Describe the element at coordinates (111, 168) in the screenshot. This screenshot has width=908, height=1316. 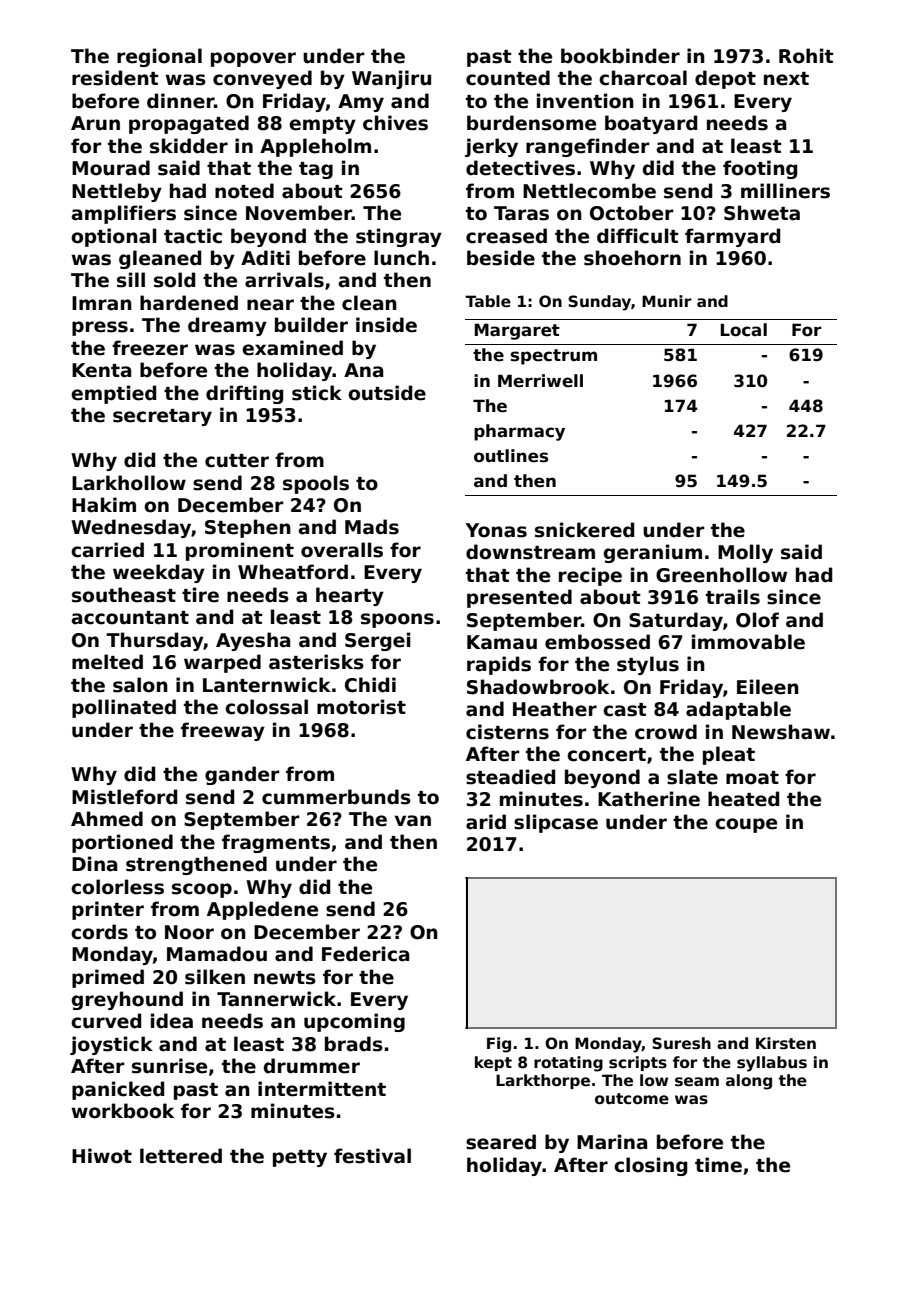
I see `Mourad` at that location.
